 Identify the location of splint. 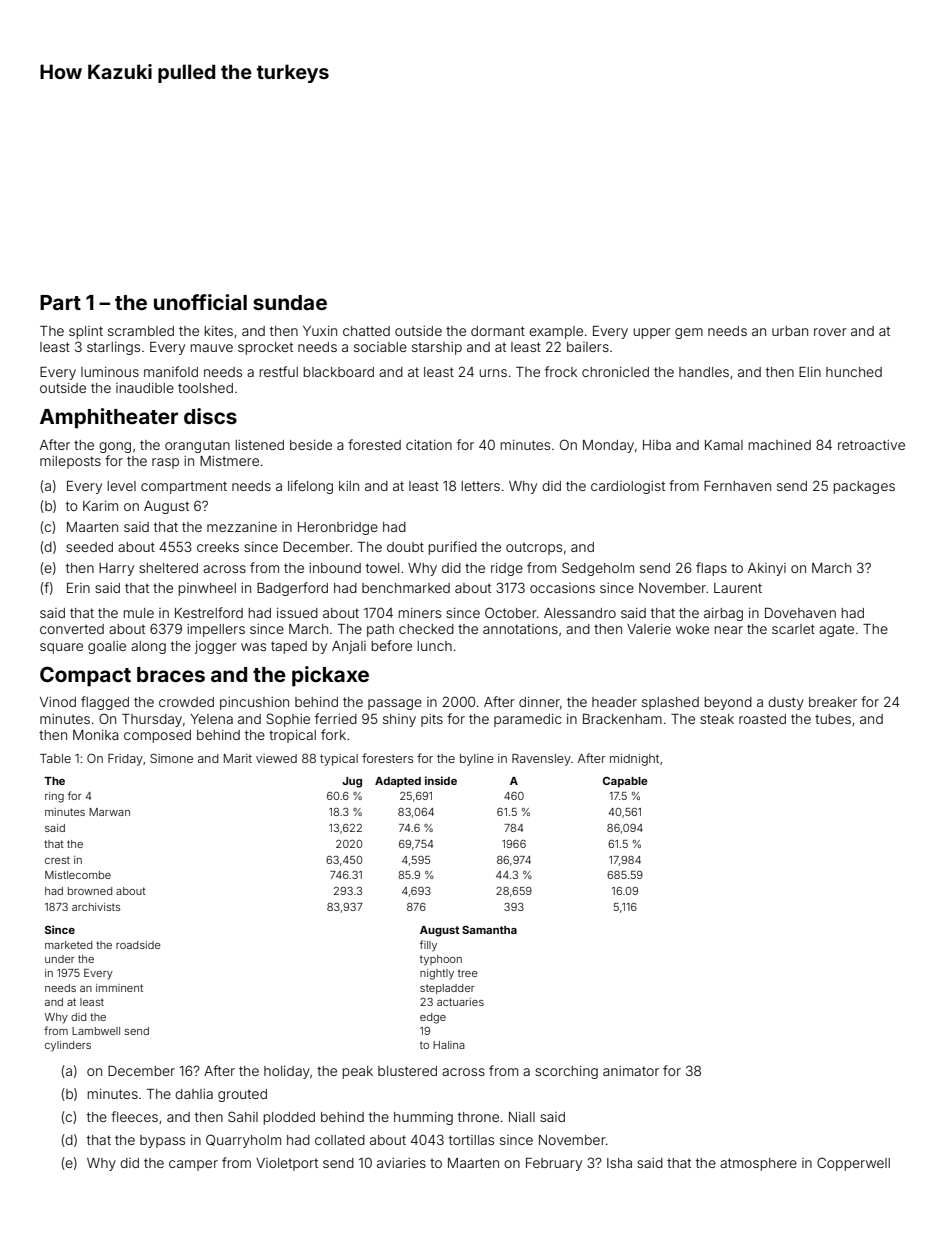
(86, 332).
